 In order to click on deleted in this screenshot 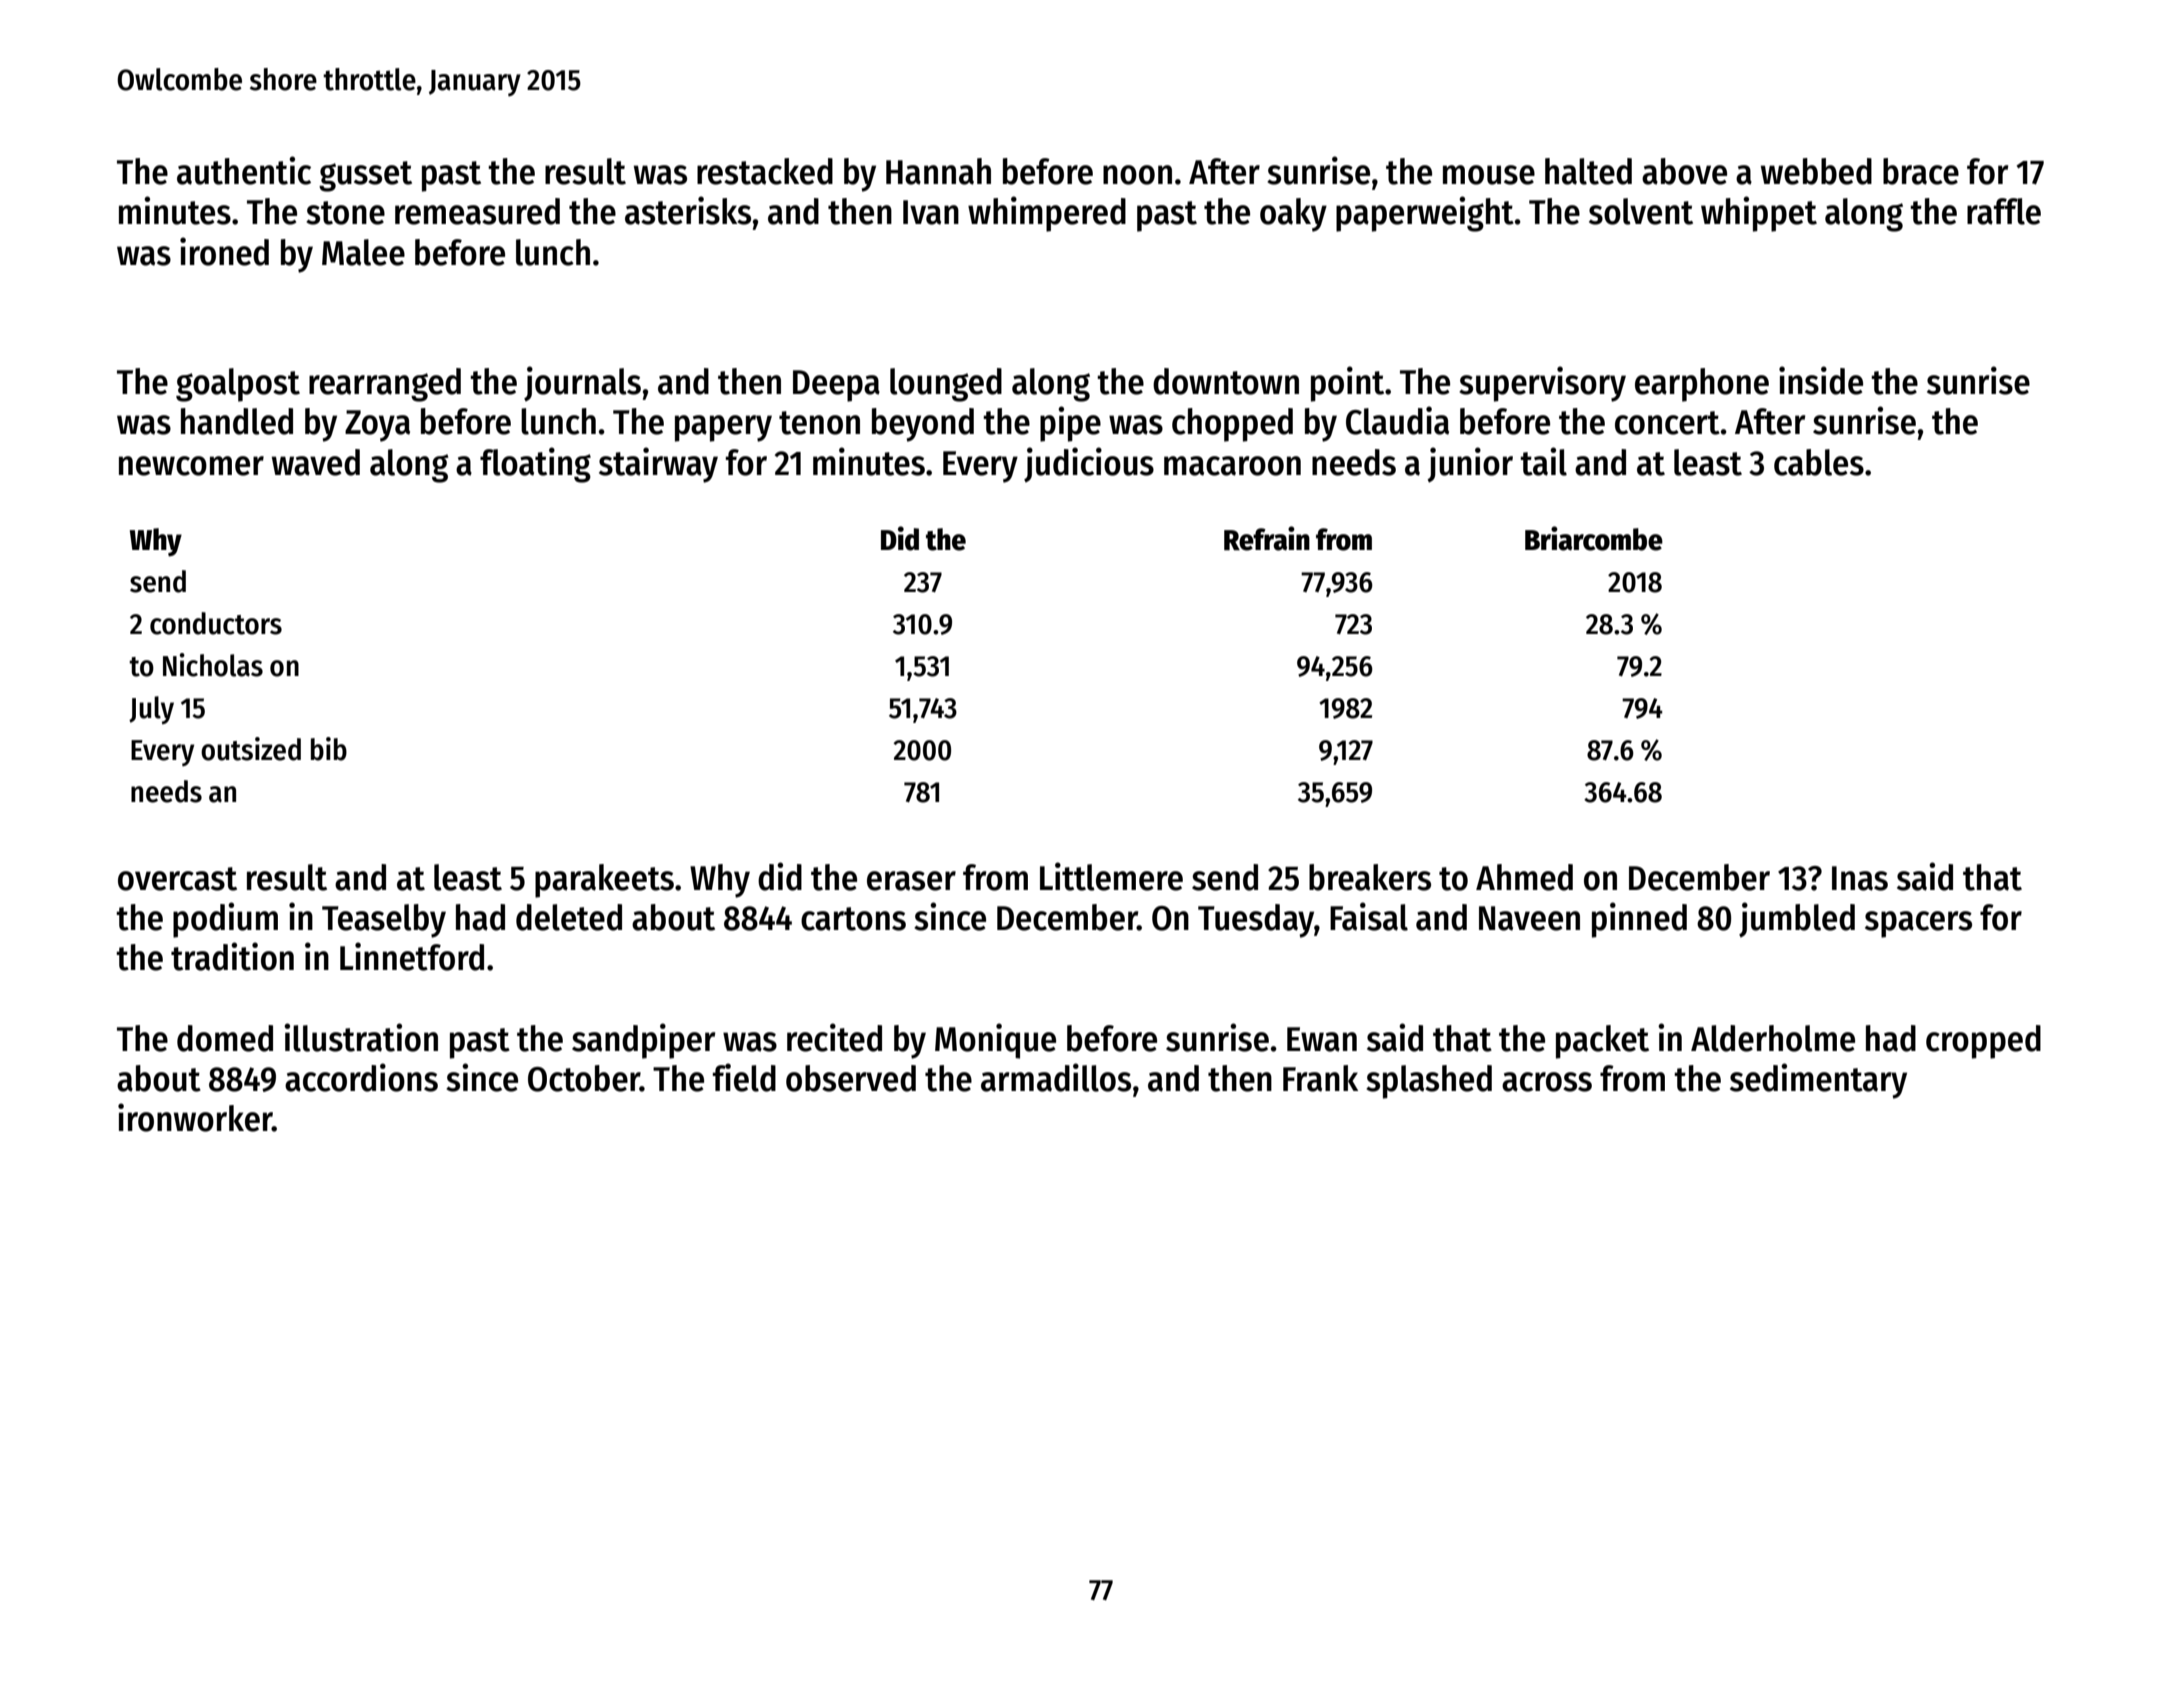, I will do `click(569, 917)`.
